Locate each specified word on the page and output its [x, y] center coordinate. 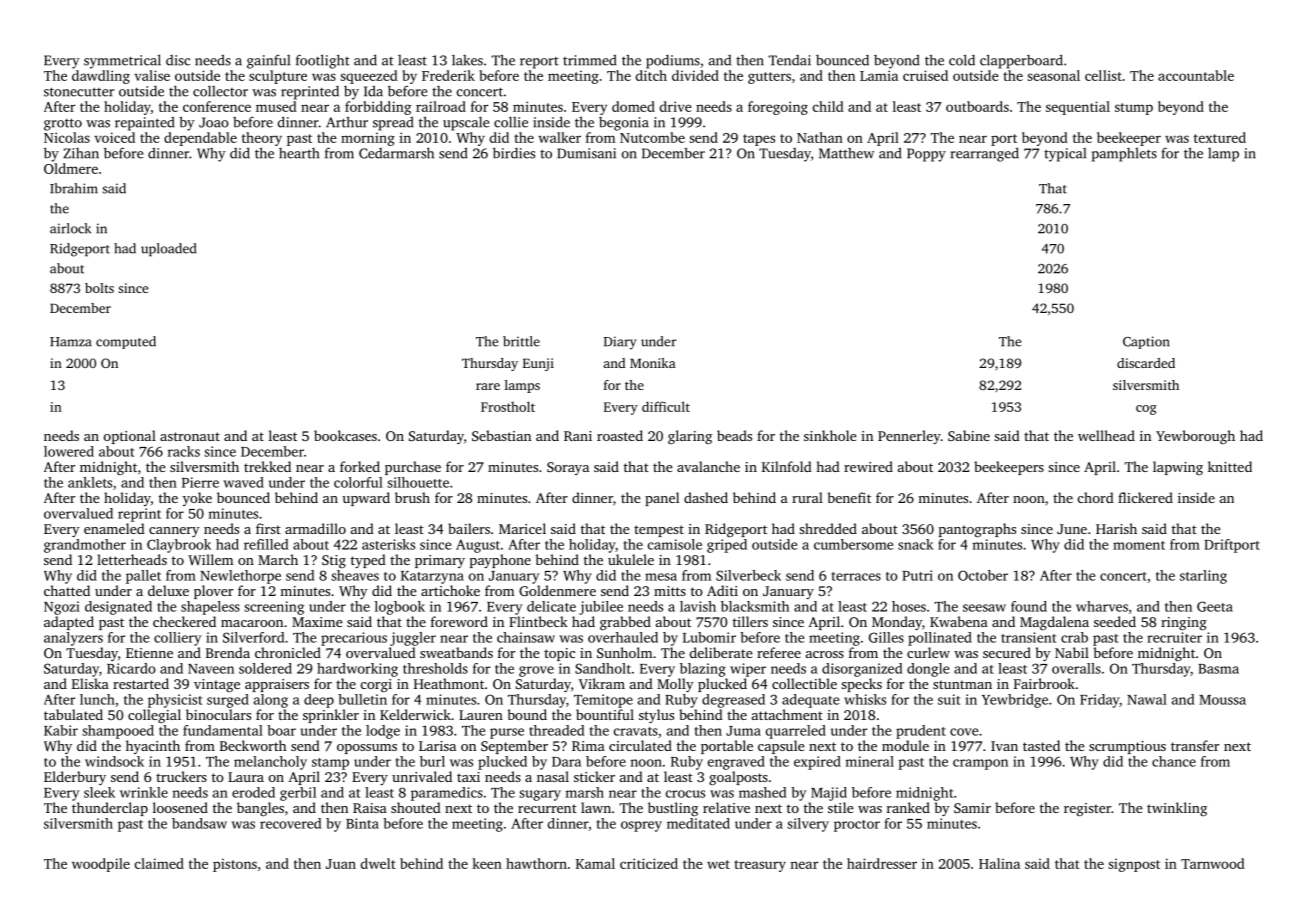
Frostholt [508, 406]
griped [727, 546]
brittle [521, 341]
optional [130, 437]
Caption [1146, 342]
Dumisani [586, 153]
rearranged [985, 154]
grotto [63, 124]
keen [487, 863]
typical [1065, 155]
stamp [330, 764]
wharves [1102, 606]
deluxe [168, 590]
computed [126, 342]
